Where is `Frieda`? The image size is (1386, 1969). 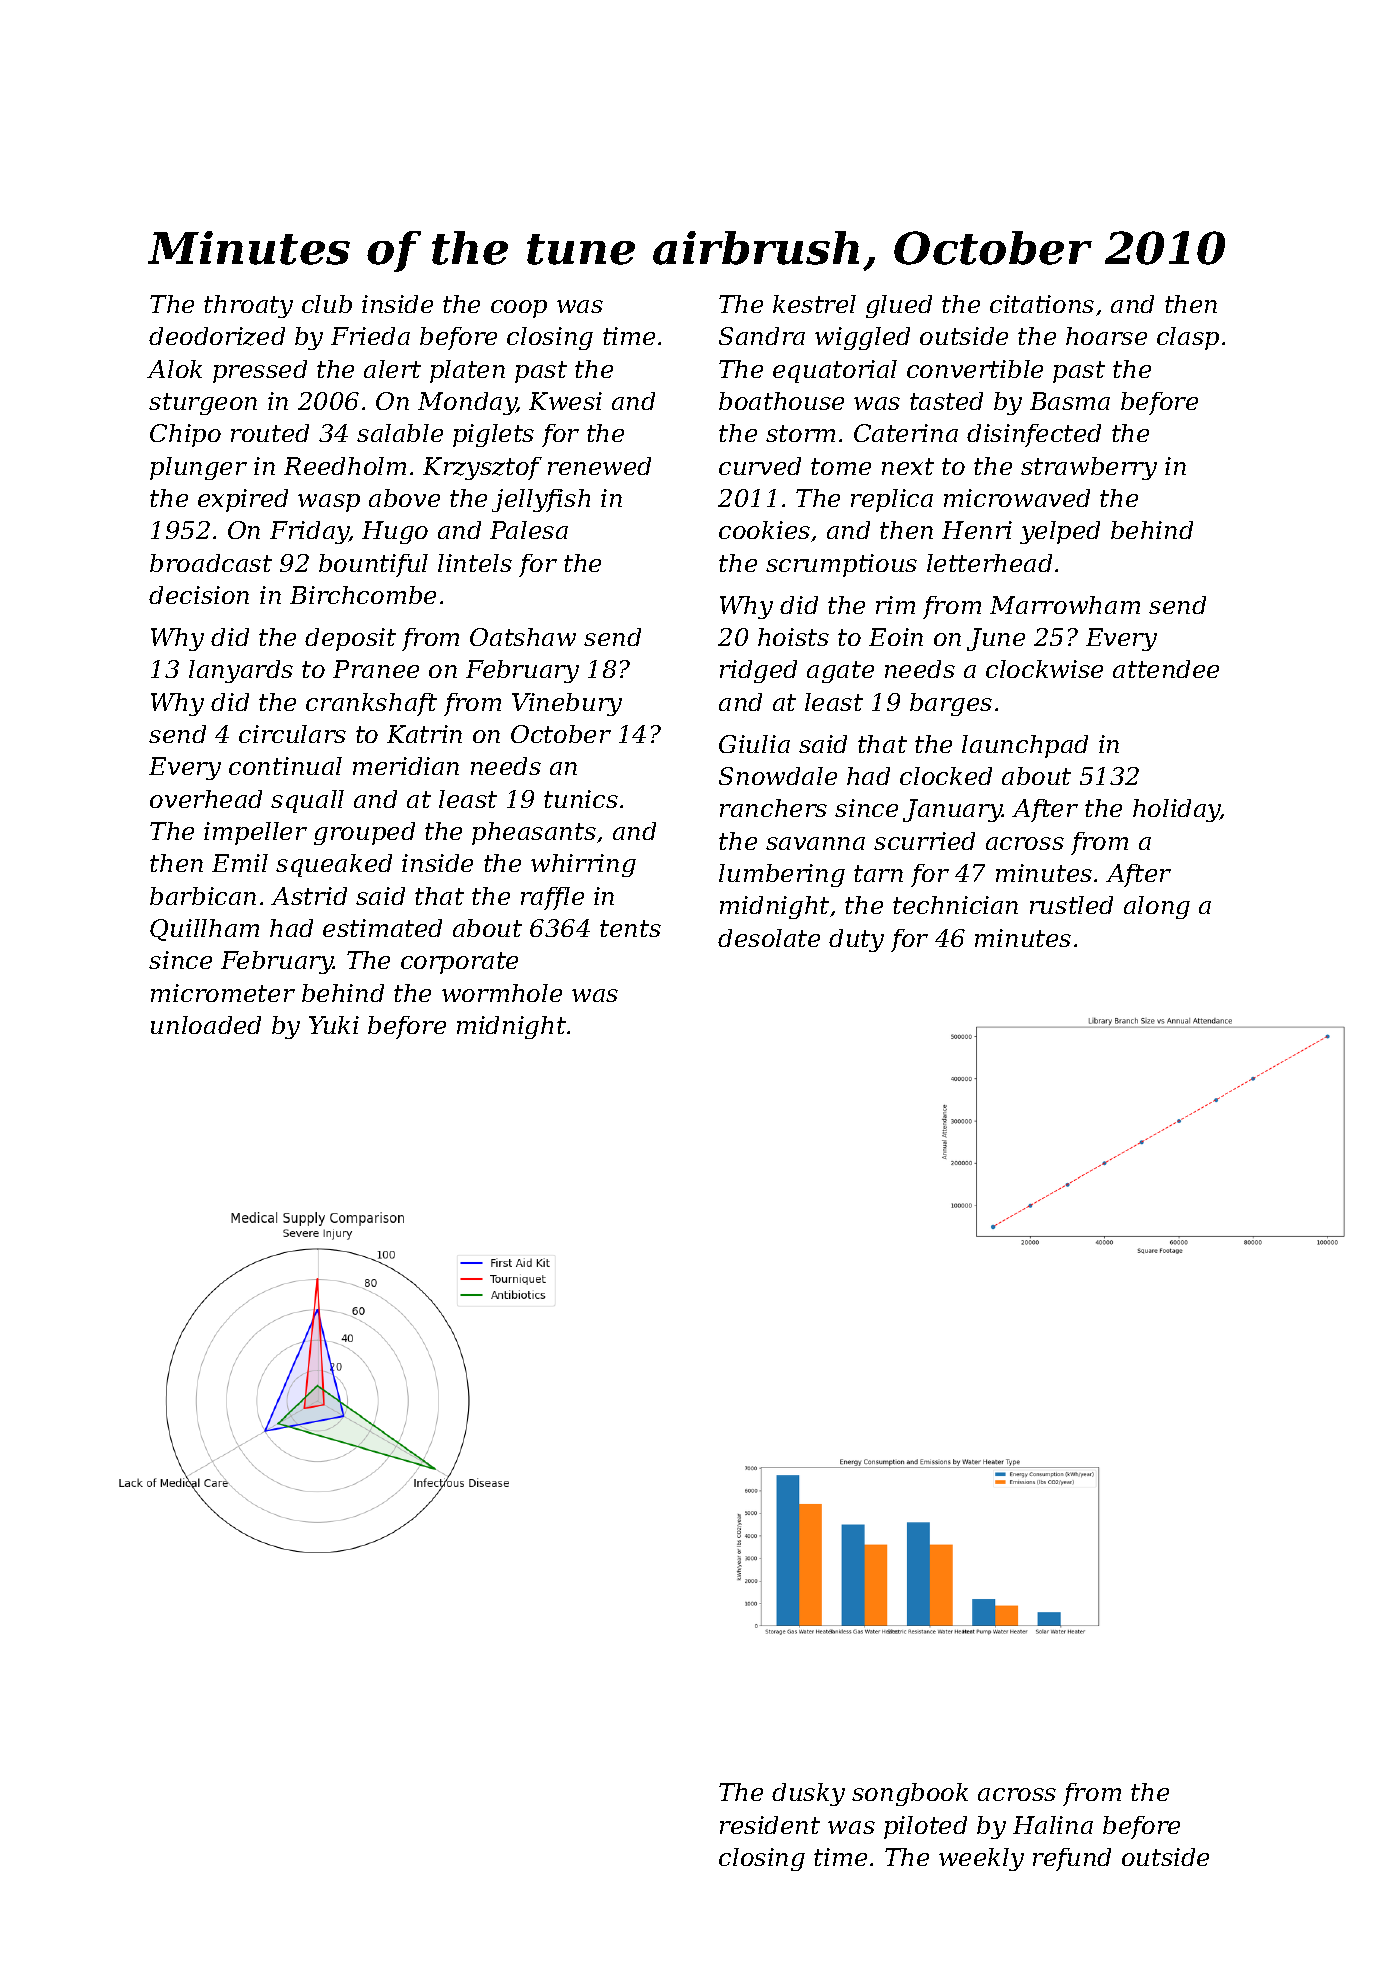 Frieda is located at coordinates (370, 336).
